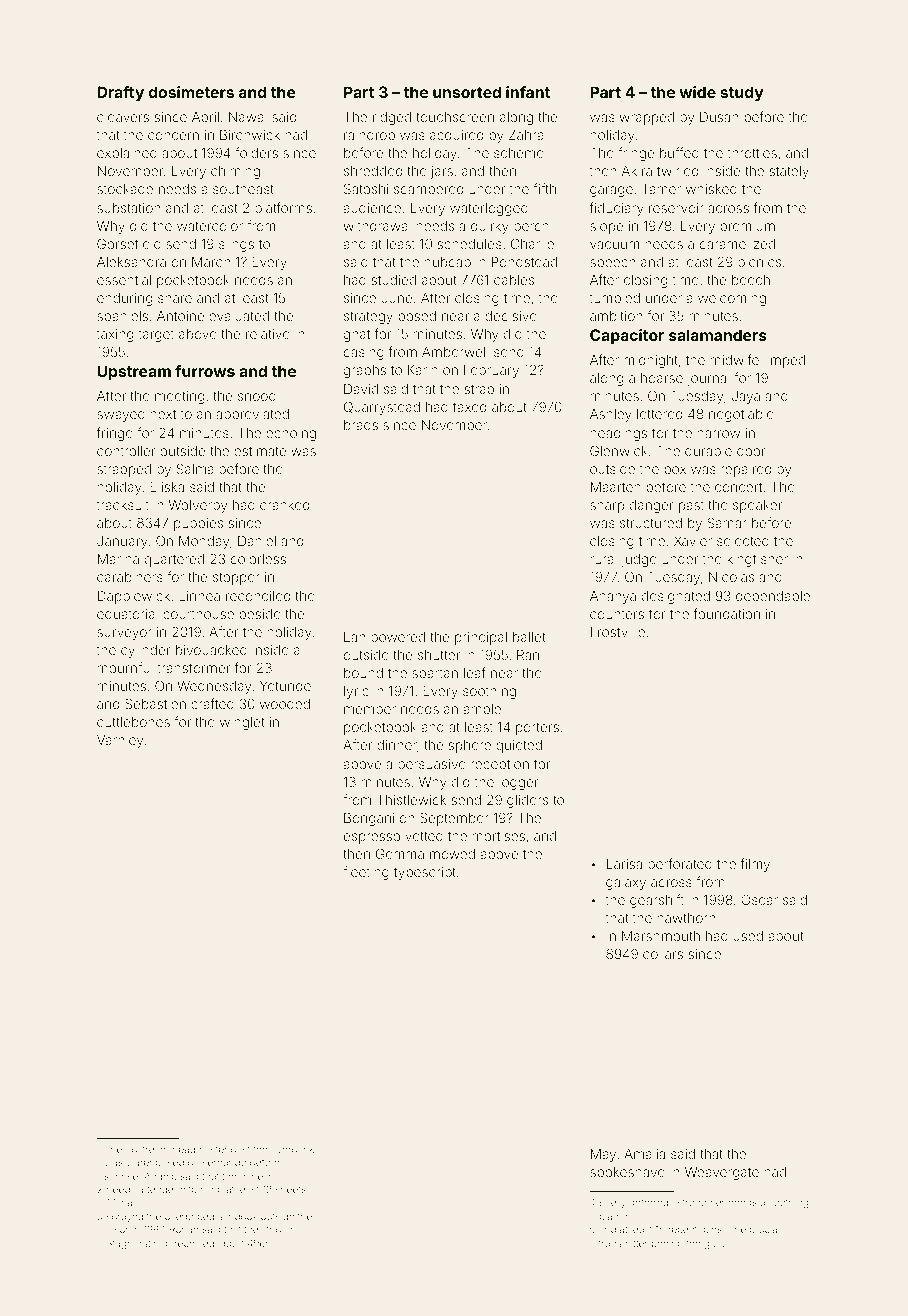  I want to click on strip, so click(271, 1230).
